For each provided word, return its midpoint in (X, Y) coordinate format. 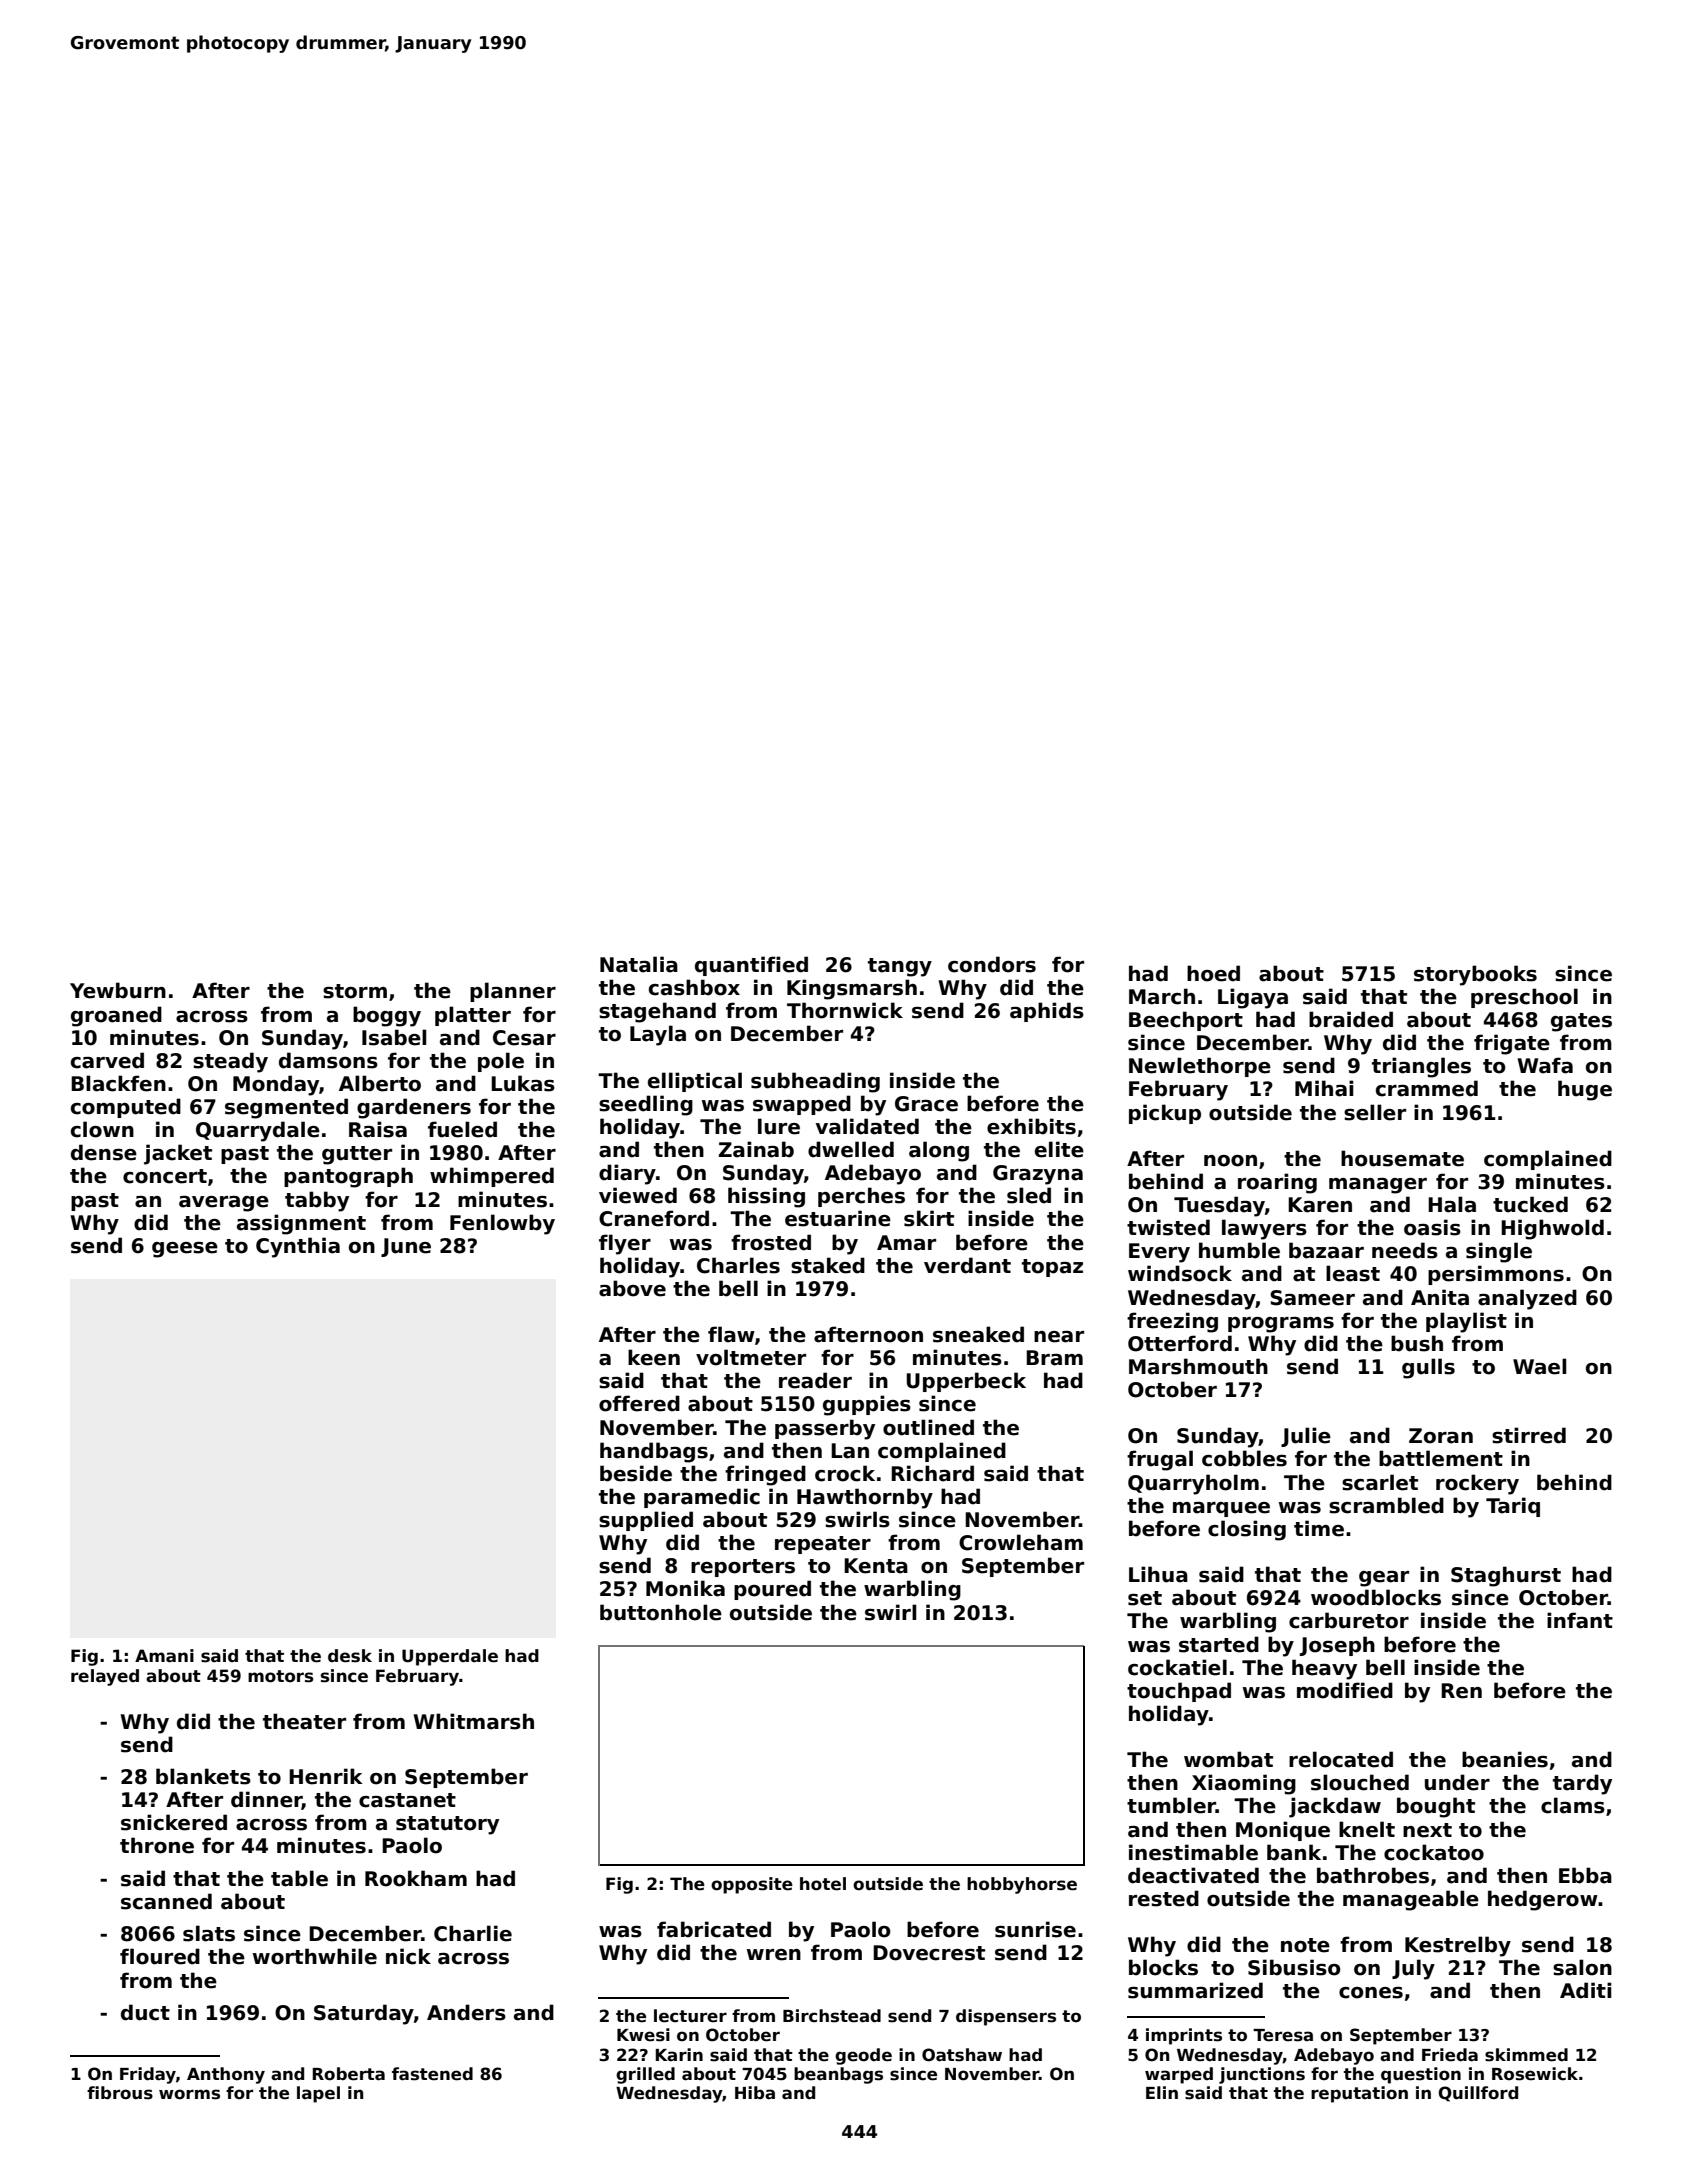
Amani (164, 1656)
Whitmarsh (473, 1721)
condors (992, 964)
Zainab (756, 1149)
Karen (1320, 1205)
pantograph (348, 1177)
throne (157, 1845)
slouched (1360, 1782)
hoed (1213, 973)
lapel (318, 2094)
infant (1580, 1620)
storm (355, 991)
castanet (407, 1800)
